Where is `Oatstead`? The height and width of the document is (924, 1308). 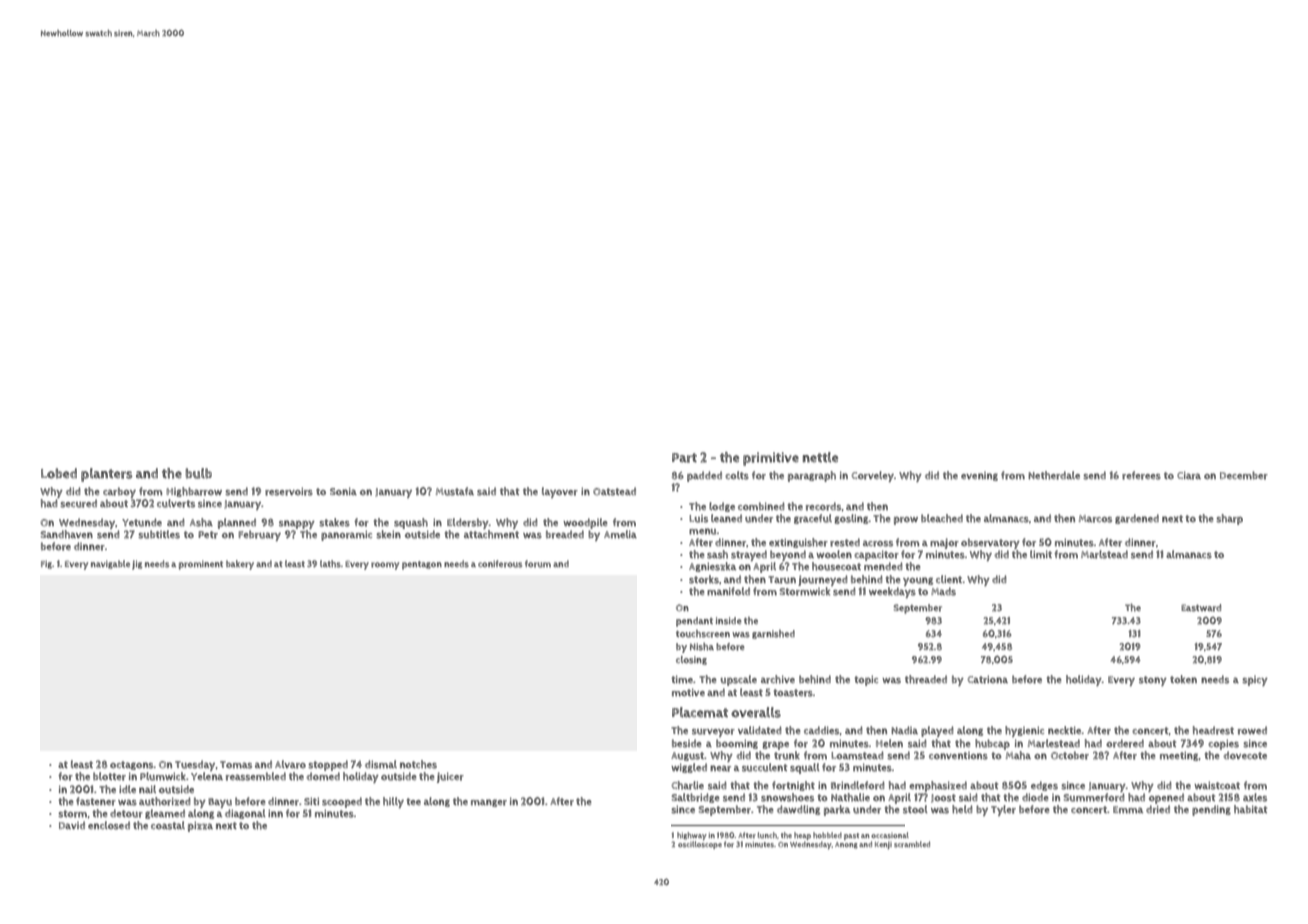
Oatstead is located at coordinates (614, 491).
